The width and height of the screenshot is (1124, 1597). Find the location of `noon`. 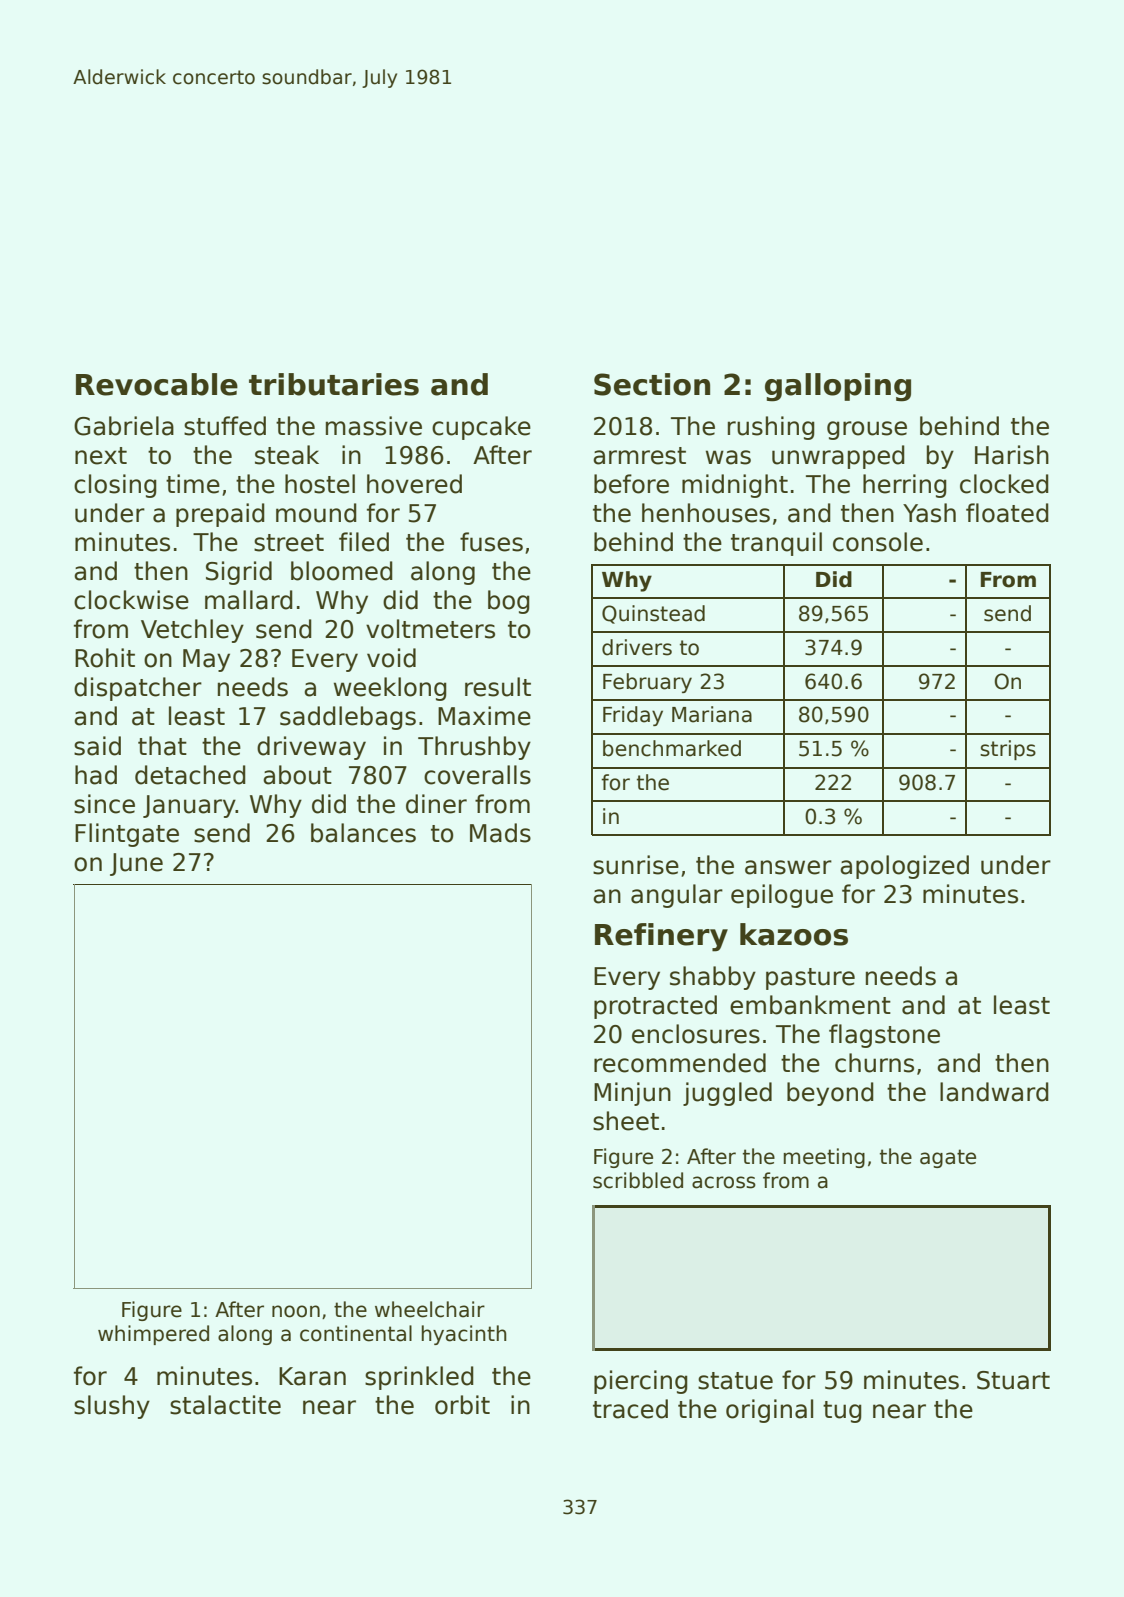

noon is located at coordinates (296, 1311).
